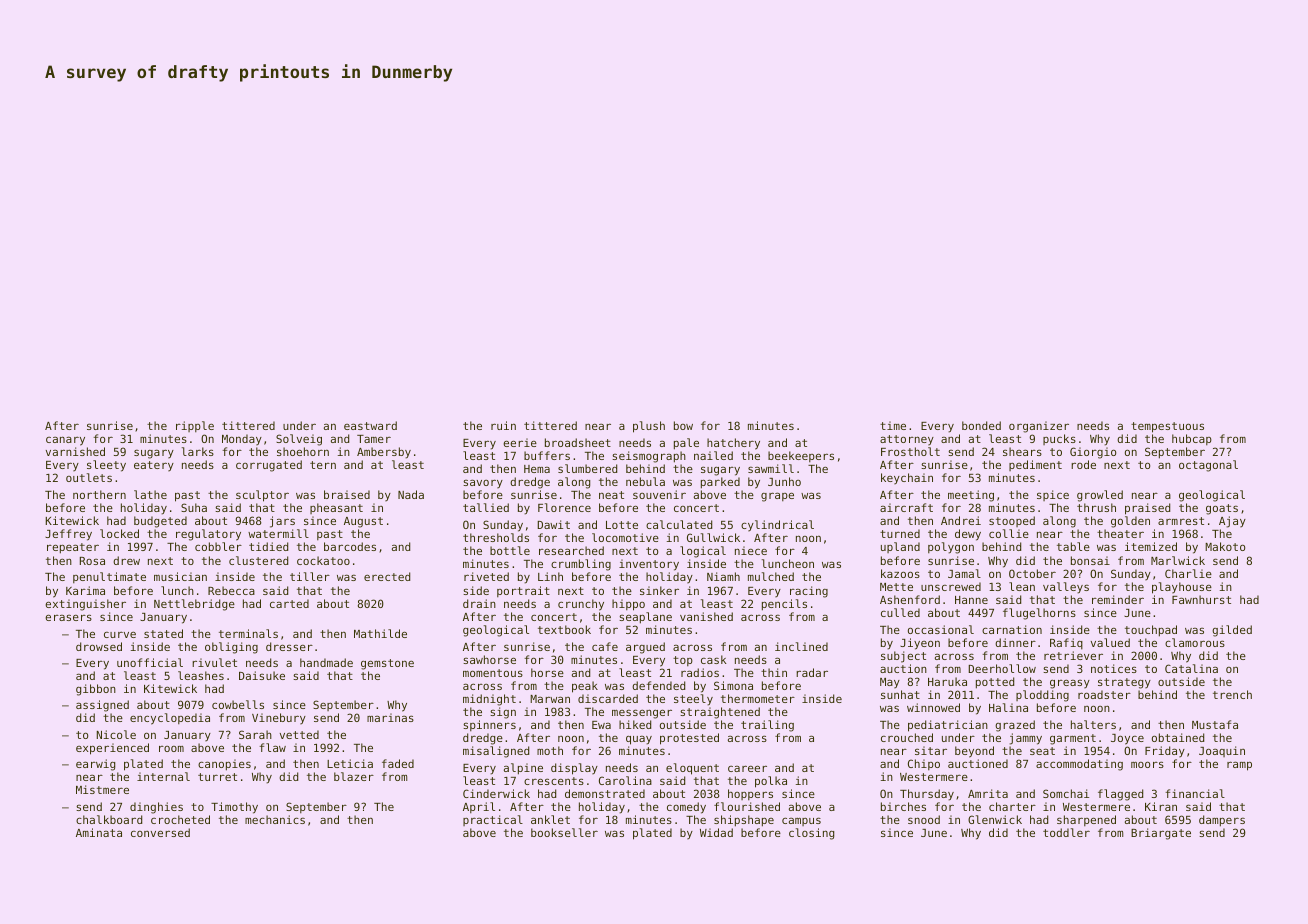 This page has height=924, width=1308. I want to click on table, so click(1073, 546).
